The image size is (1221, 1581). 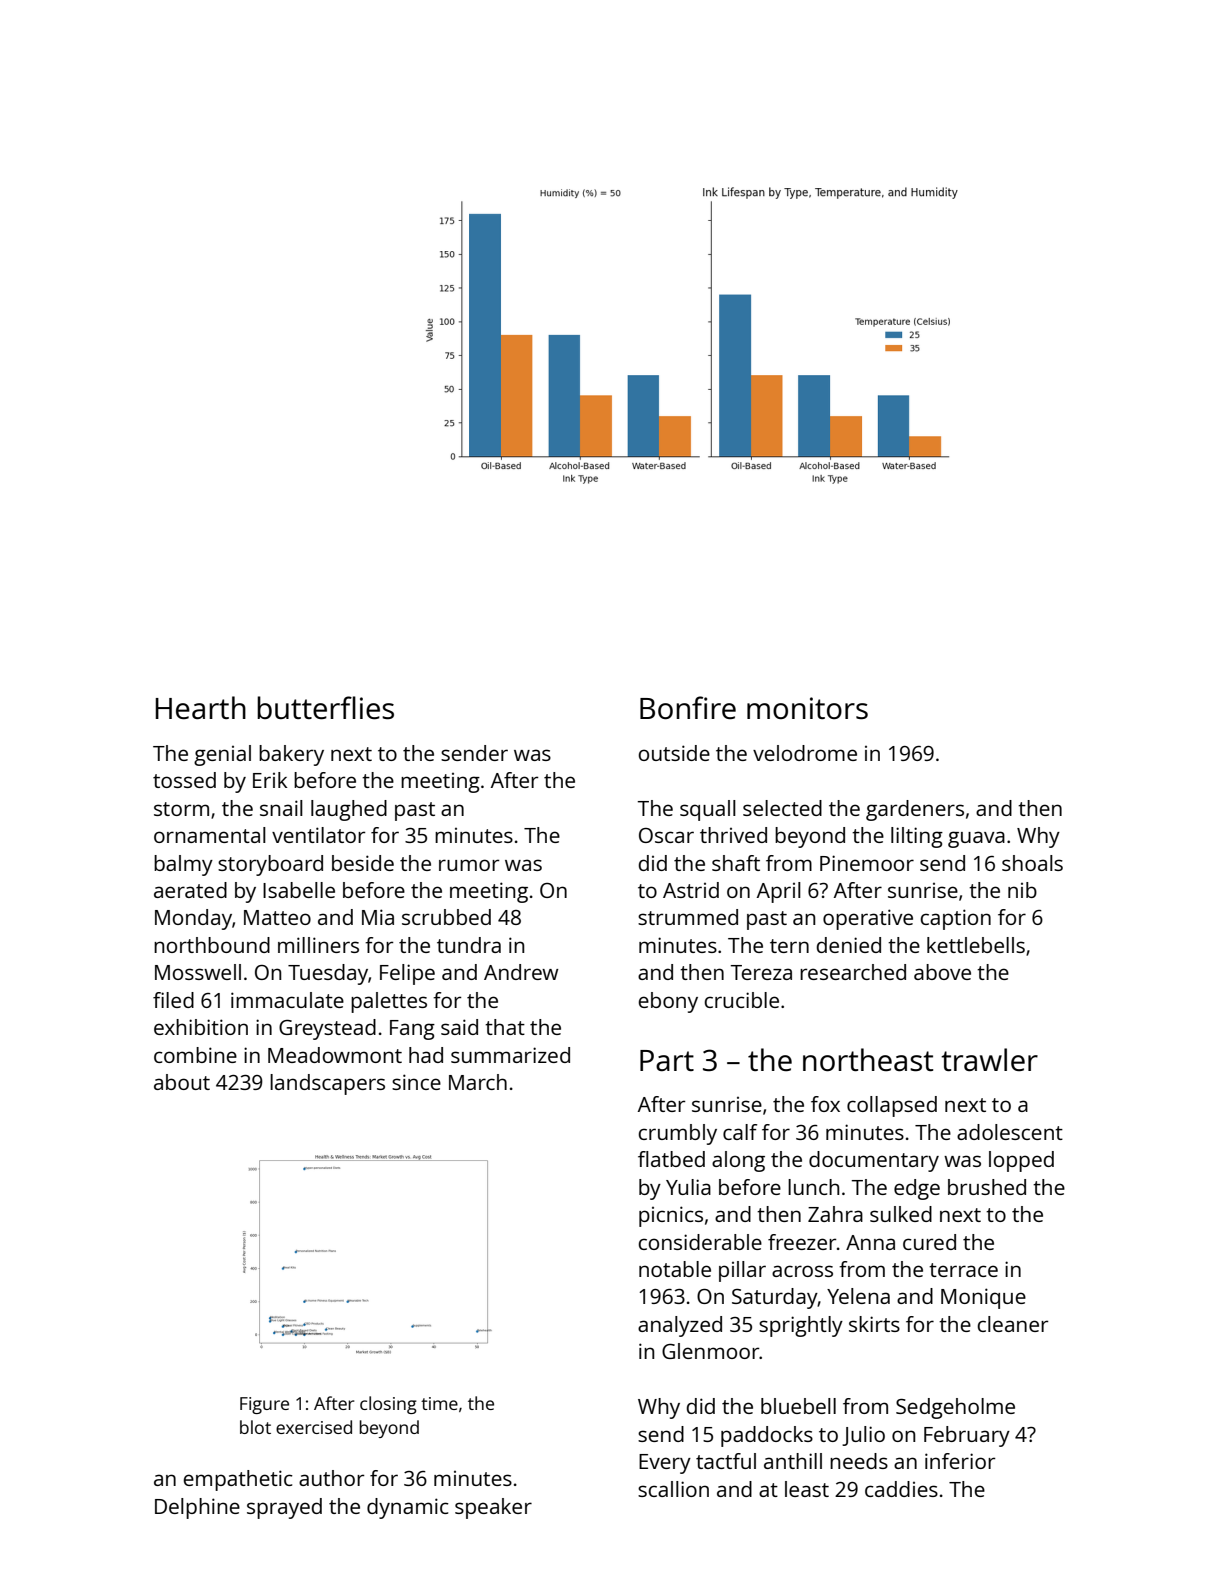 What do you see at coordinates (853, 972) in the page?
I see `researched` at bounding box center [853, 972].
